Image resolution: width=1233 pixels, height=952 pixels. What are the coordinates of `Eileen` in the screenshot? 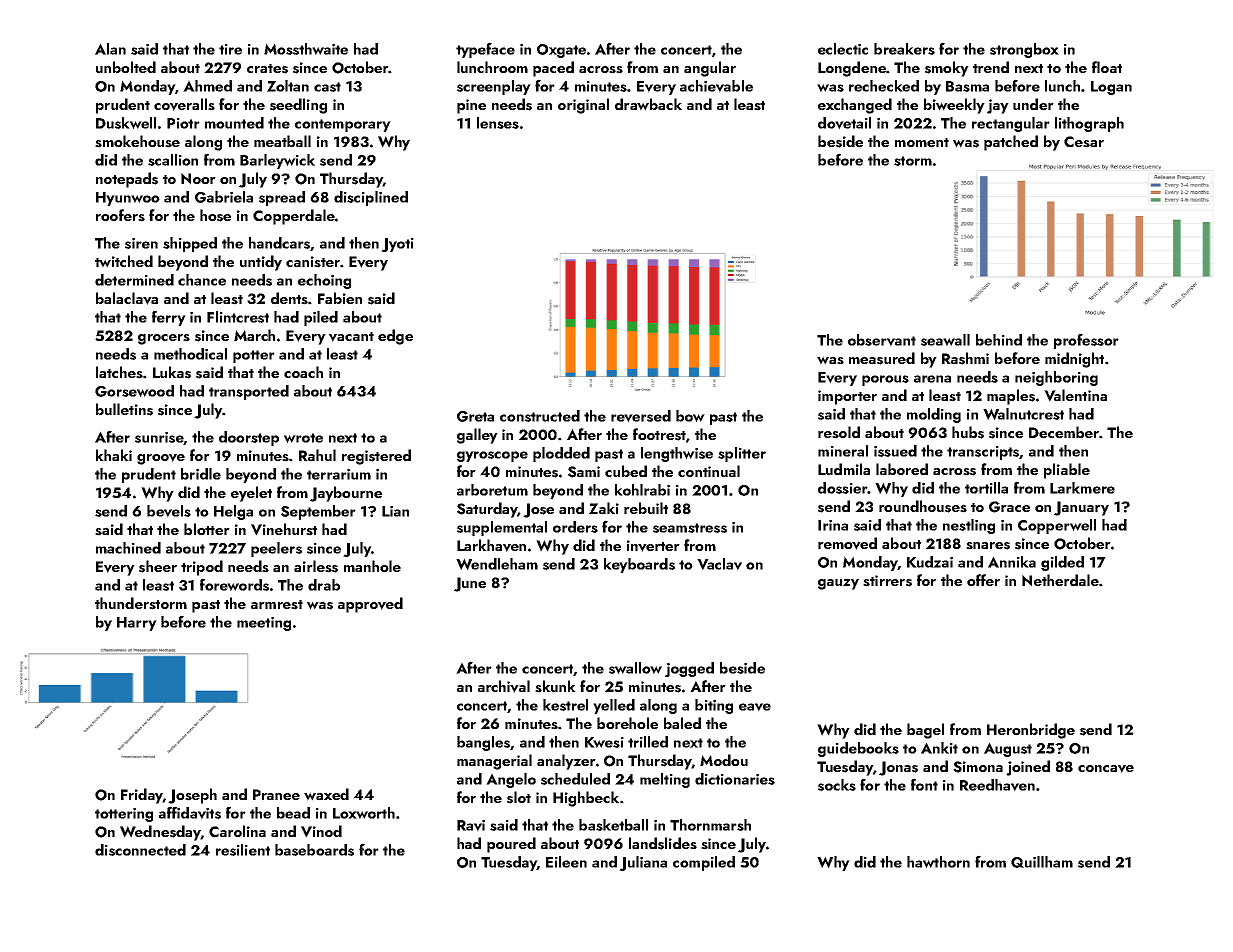 It's located at (566, 862).
